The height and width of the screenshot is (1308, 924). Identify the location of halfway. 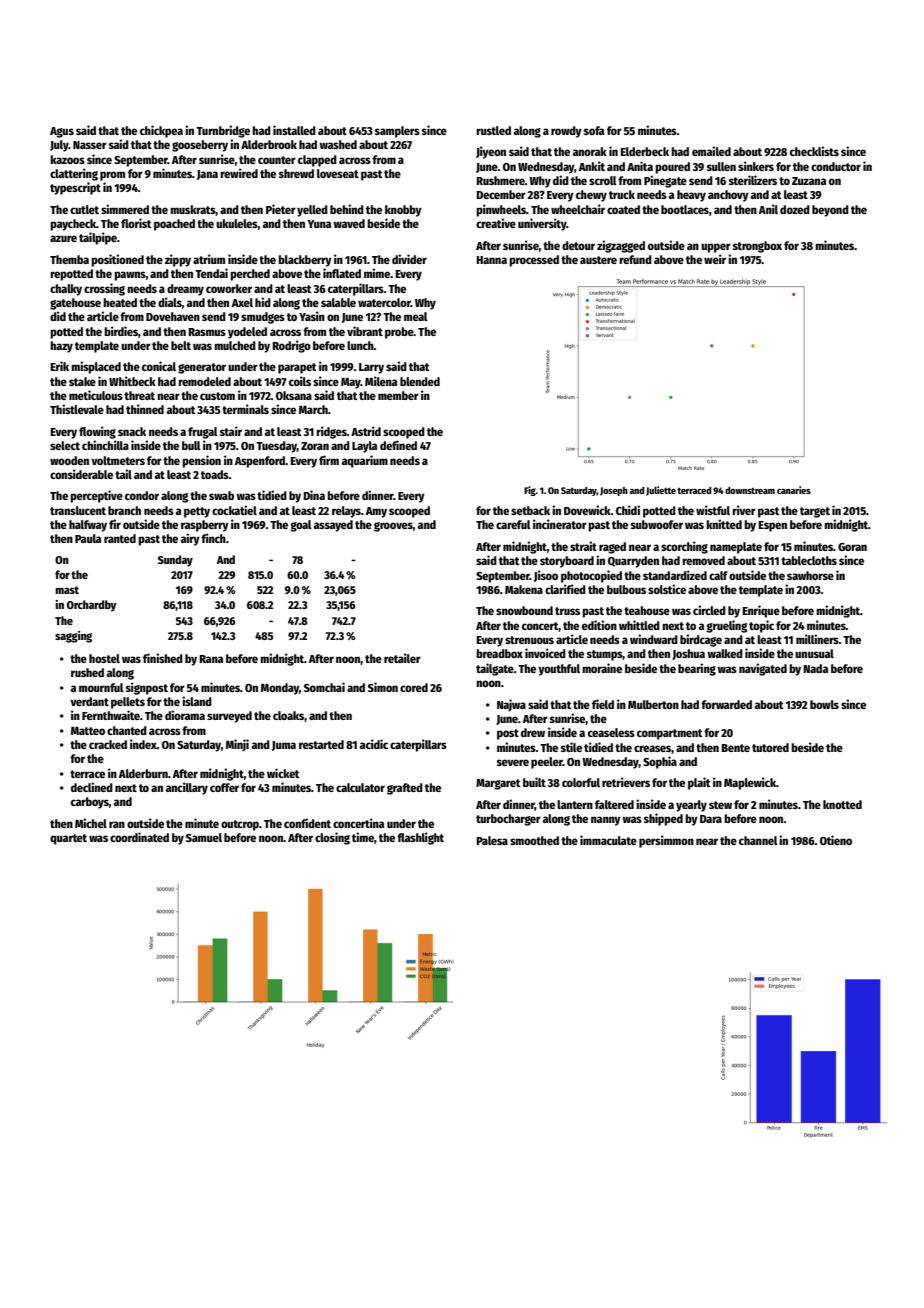
(88, 526).
